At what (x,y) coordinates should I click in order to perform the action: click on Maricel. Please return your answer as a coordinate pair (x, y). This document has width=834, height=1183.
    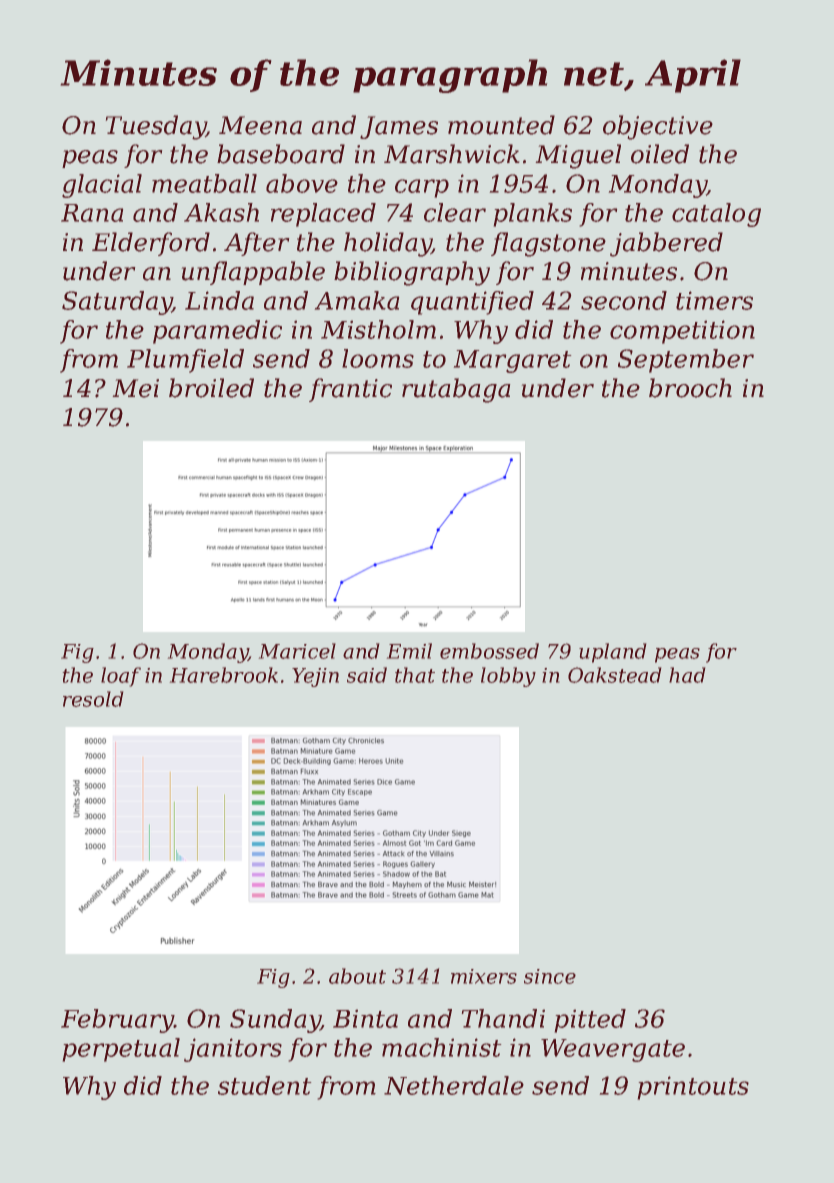
    Looking at the image, I should click on (297, 651).
